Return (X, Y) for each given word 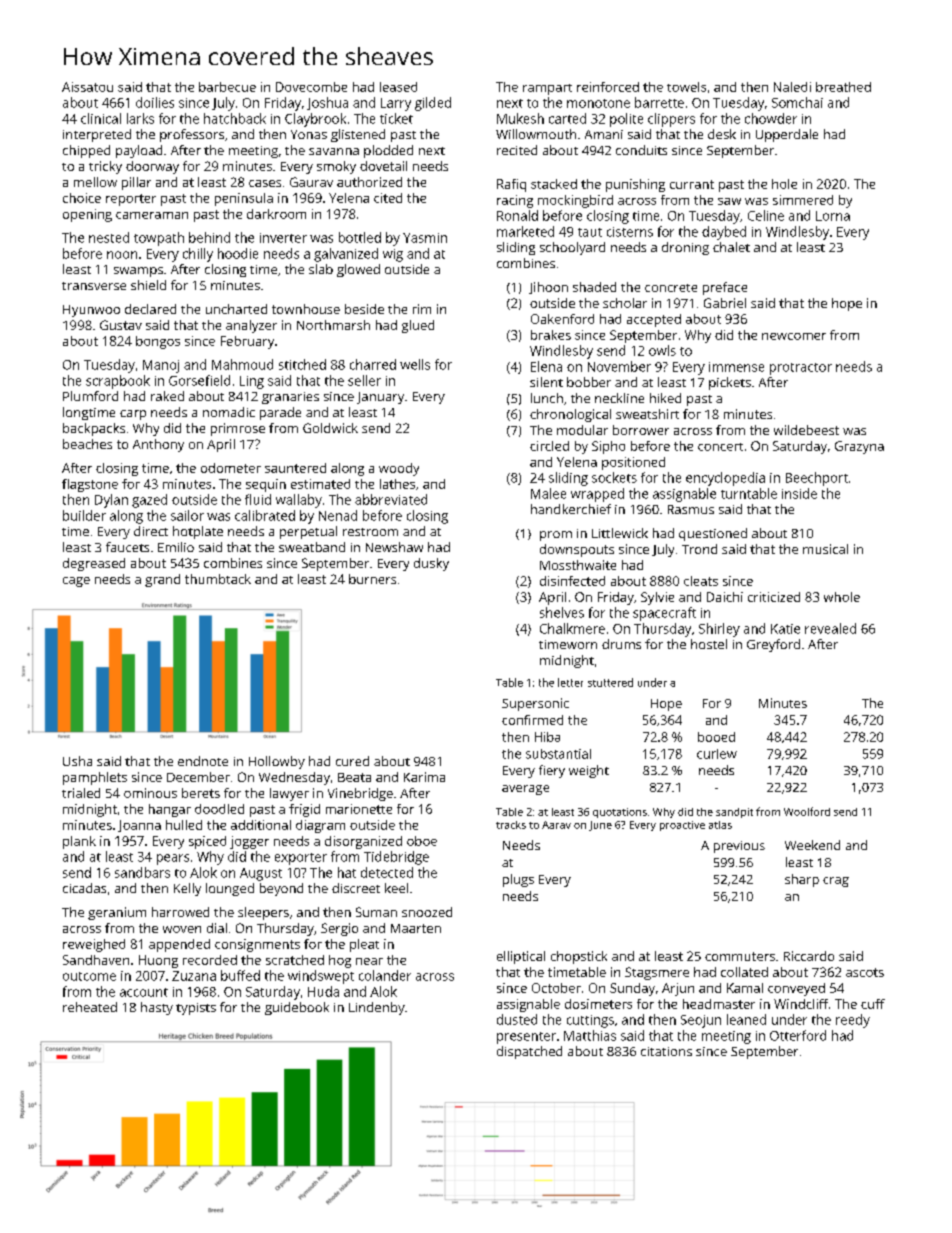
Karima (424, 777)
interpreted (97, 135)
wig (393, 255)
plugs (518, 880)
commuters (740, 956)
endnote (203, 761)
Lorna (833, 216)
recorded (210, 960)
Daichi (725, 597)
